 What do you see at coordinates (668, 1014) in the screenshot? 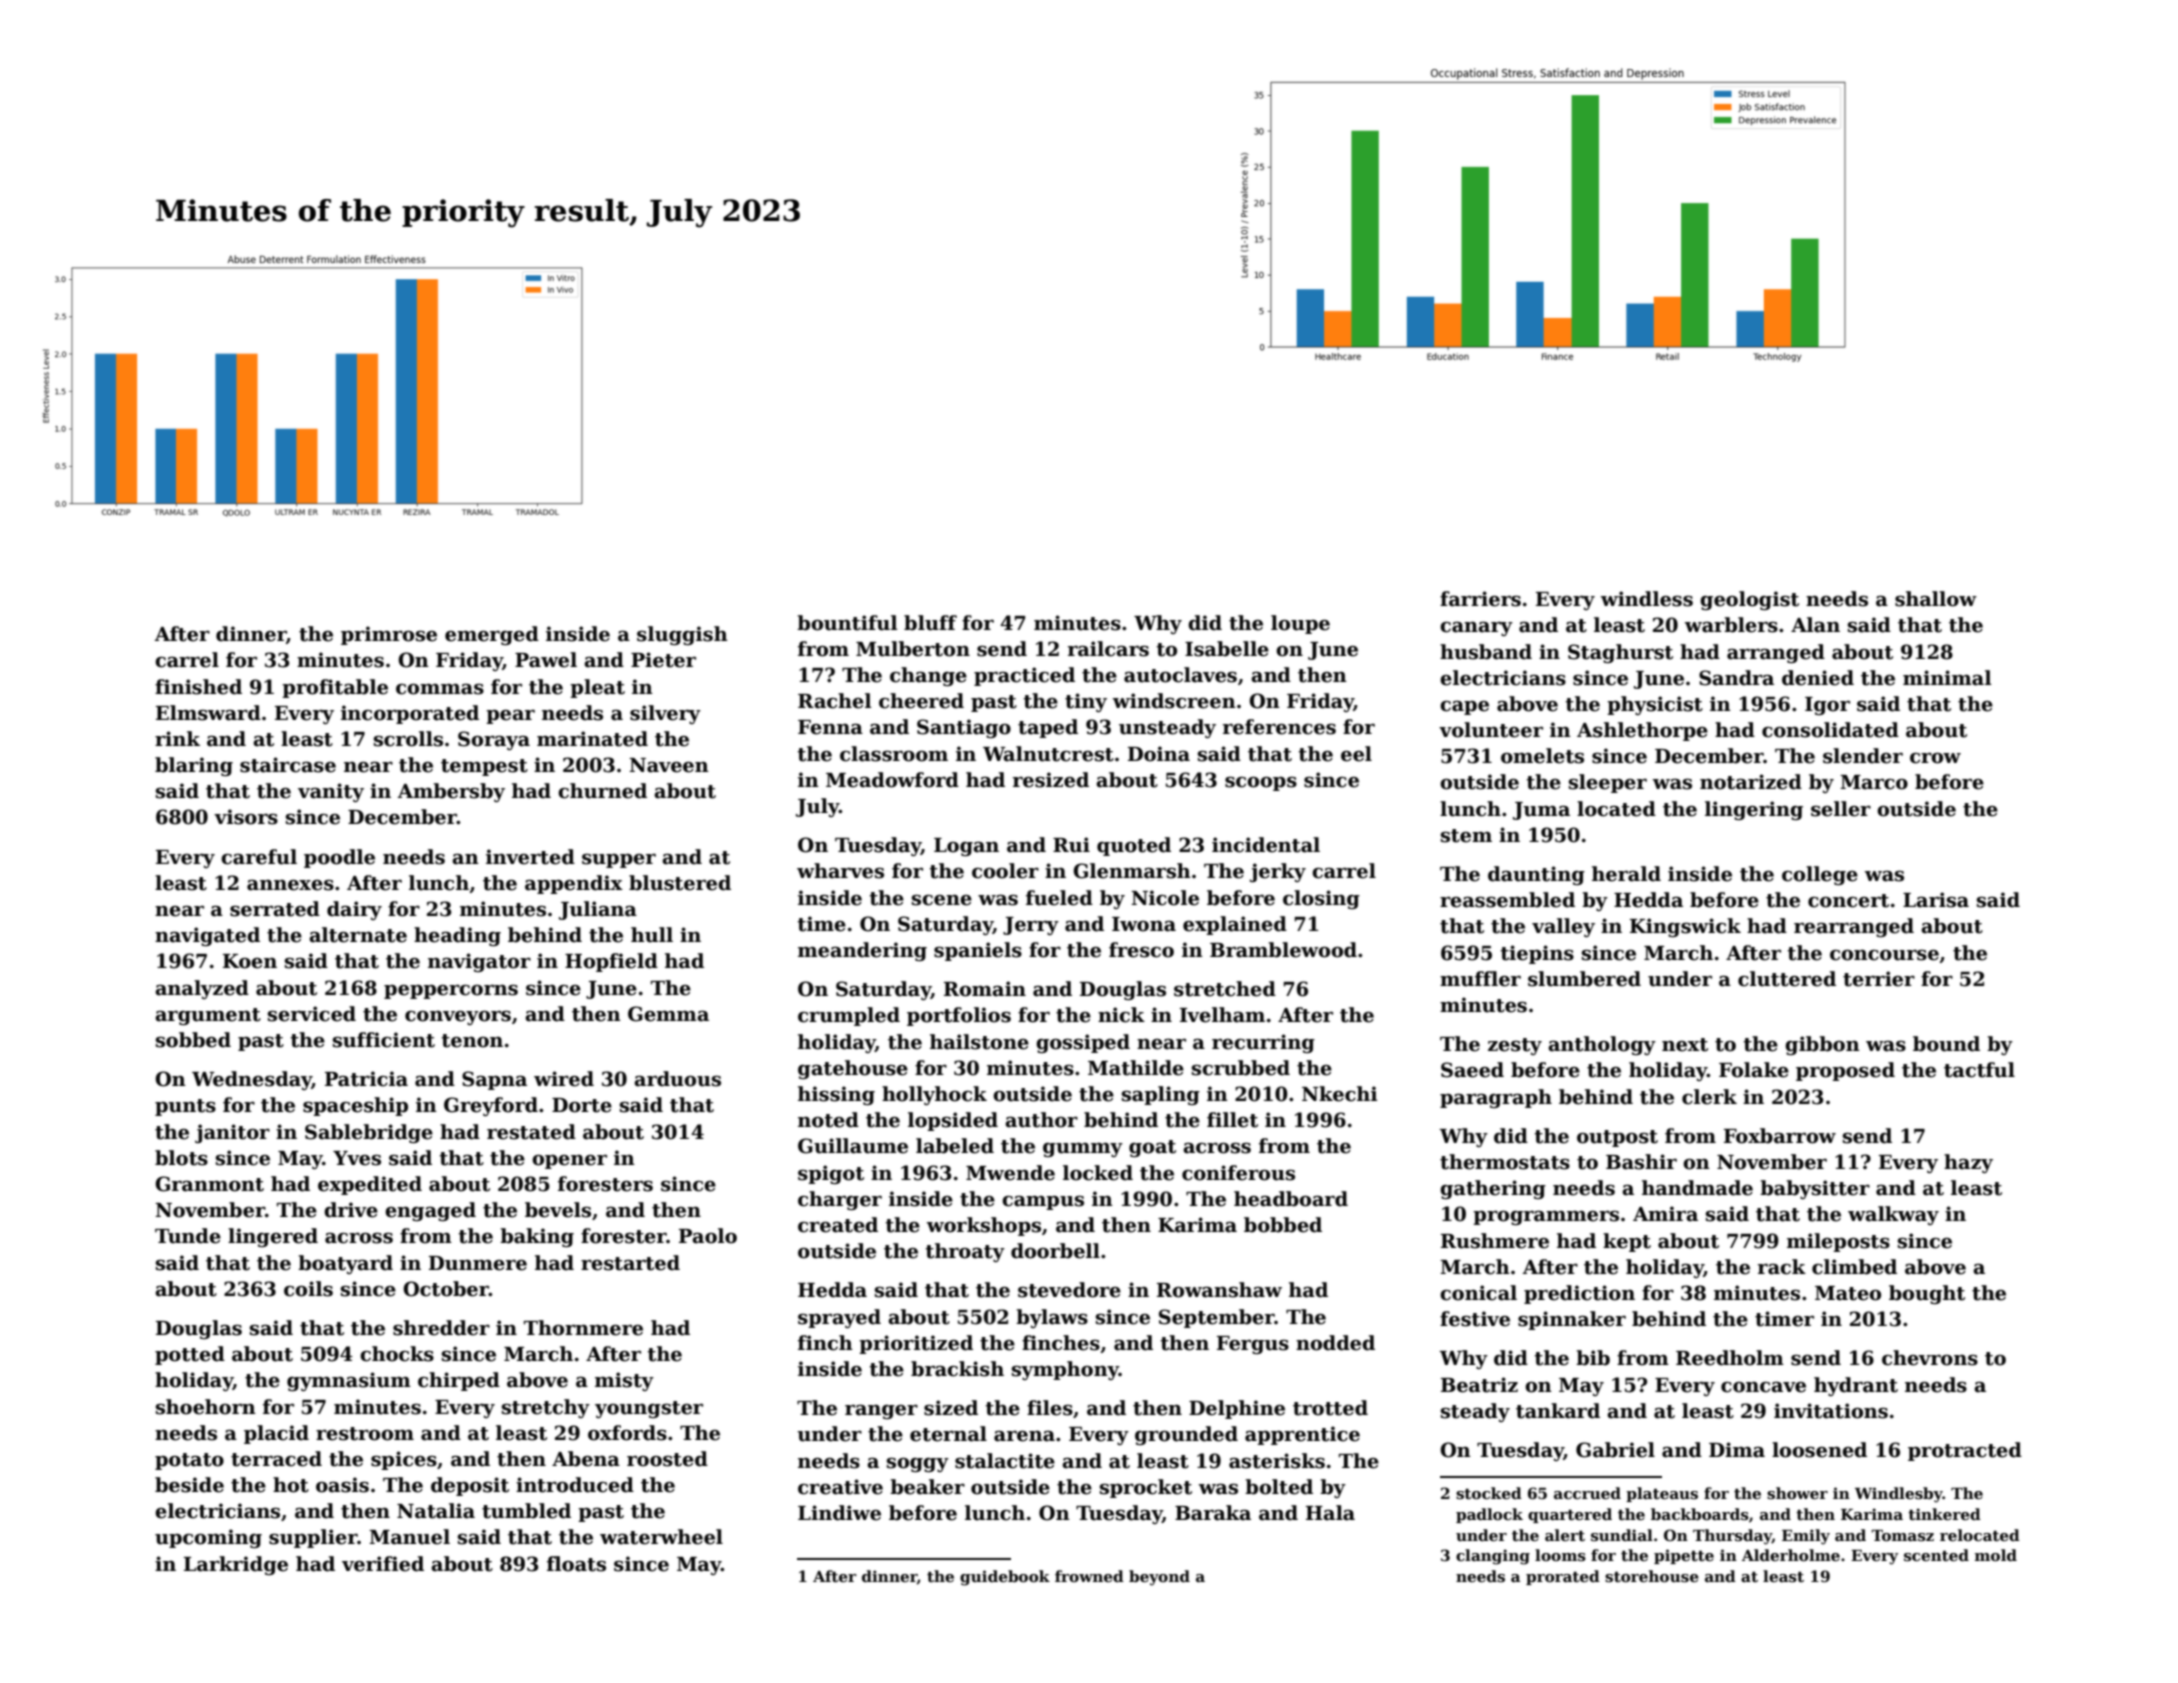
I see `Gemma` at bounding box center [668, 1014].
